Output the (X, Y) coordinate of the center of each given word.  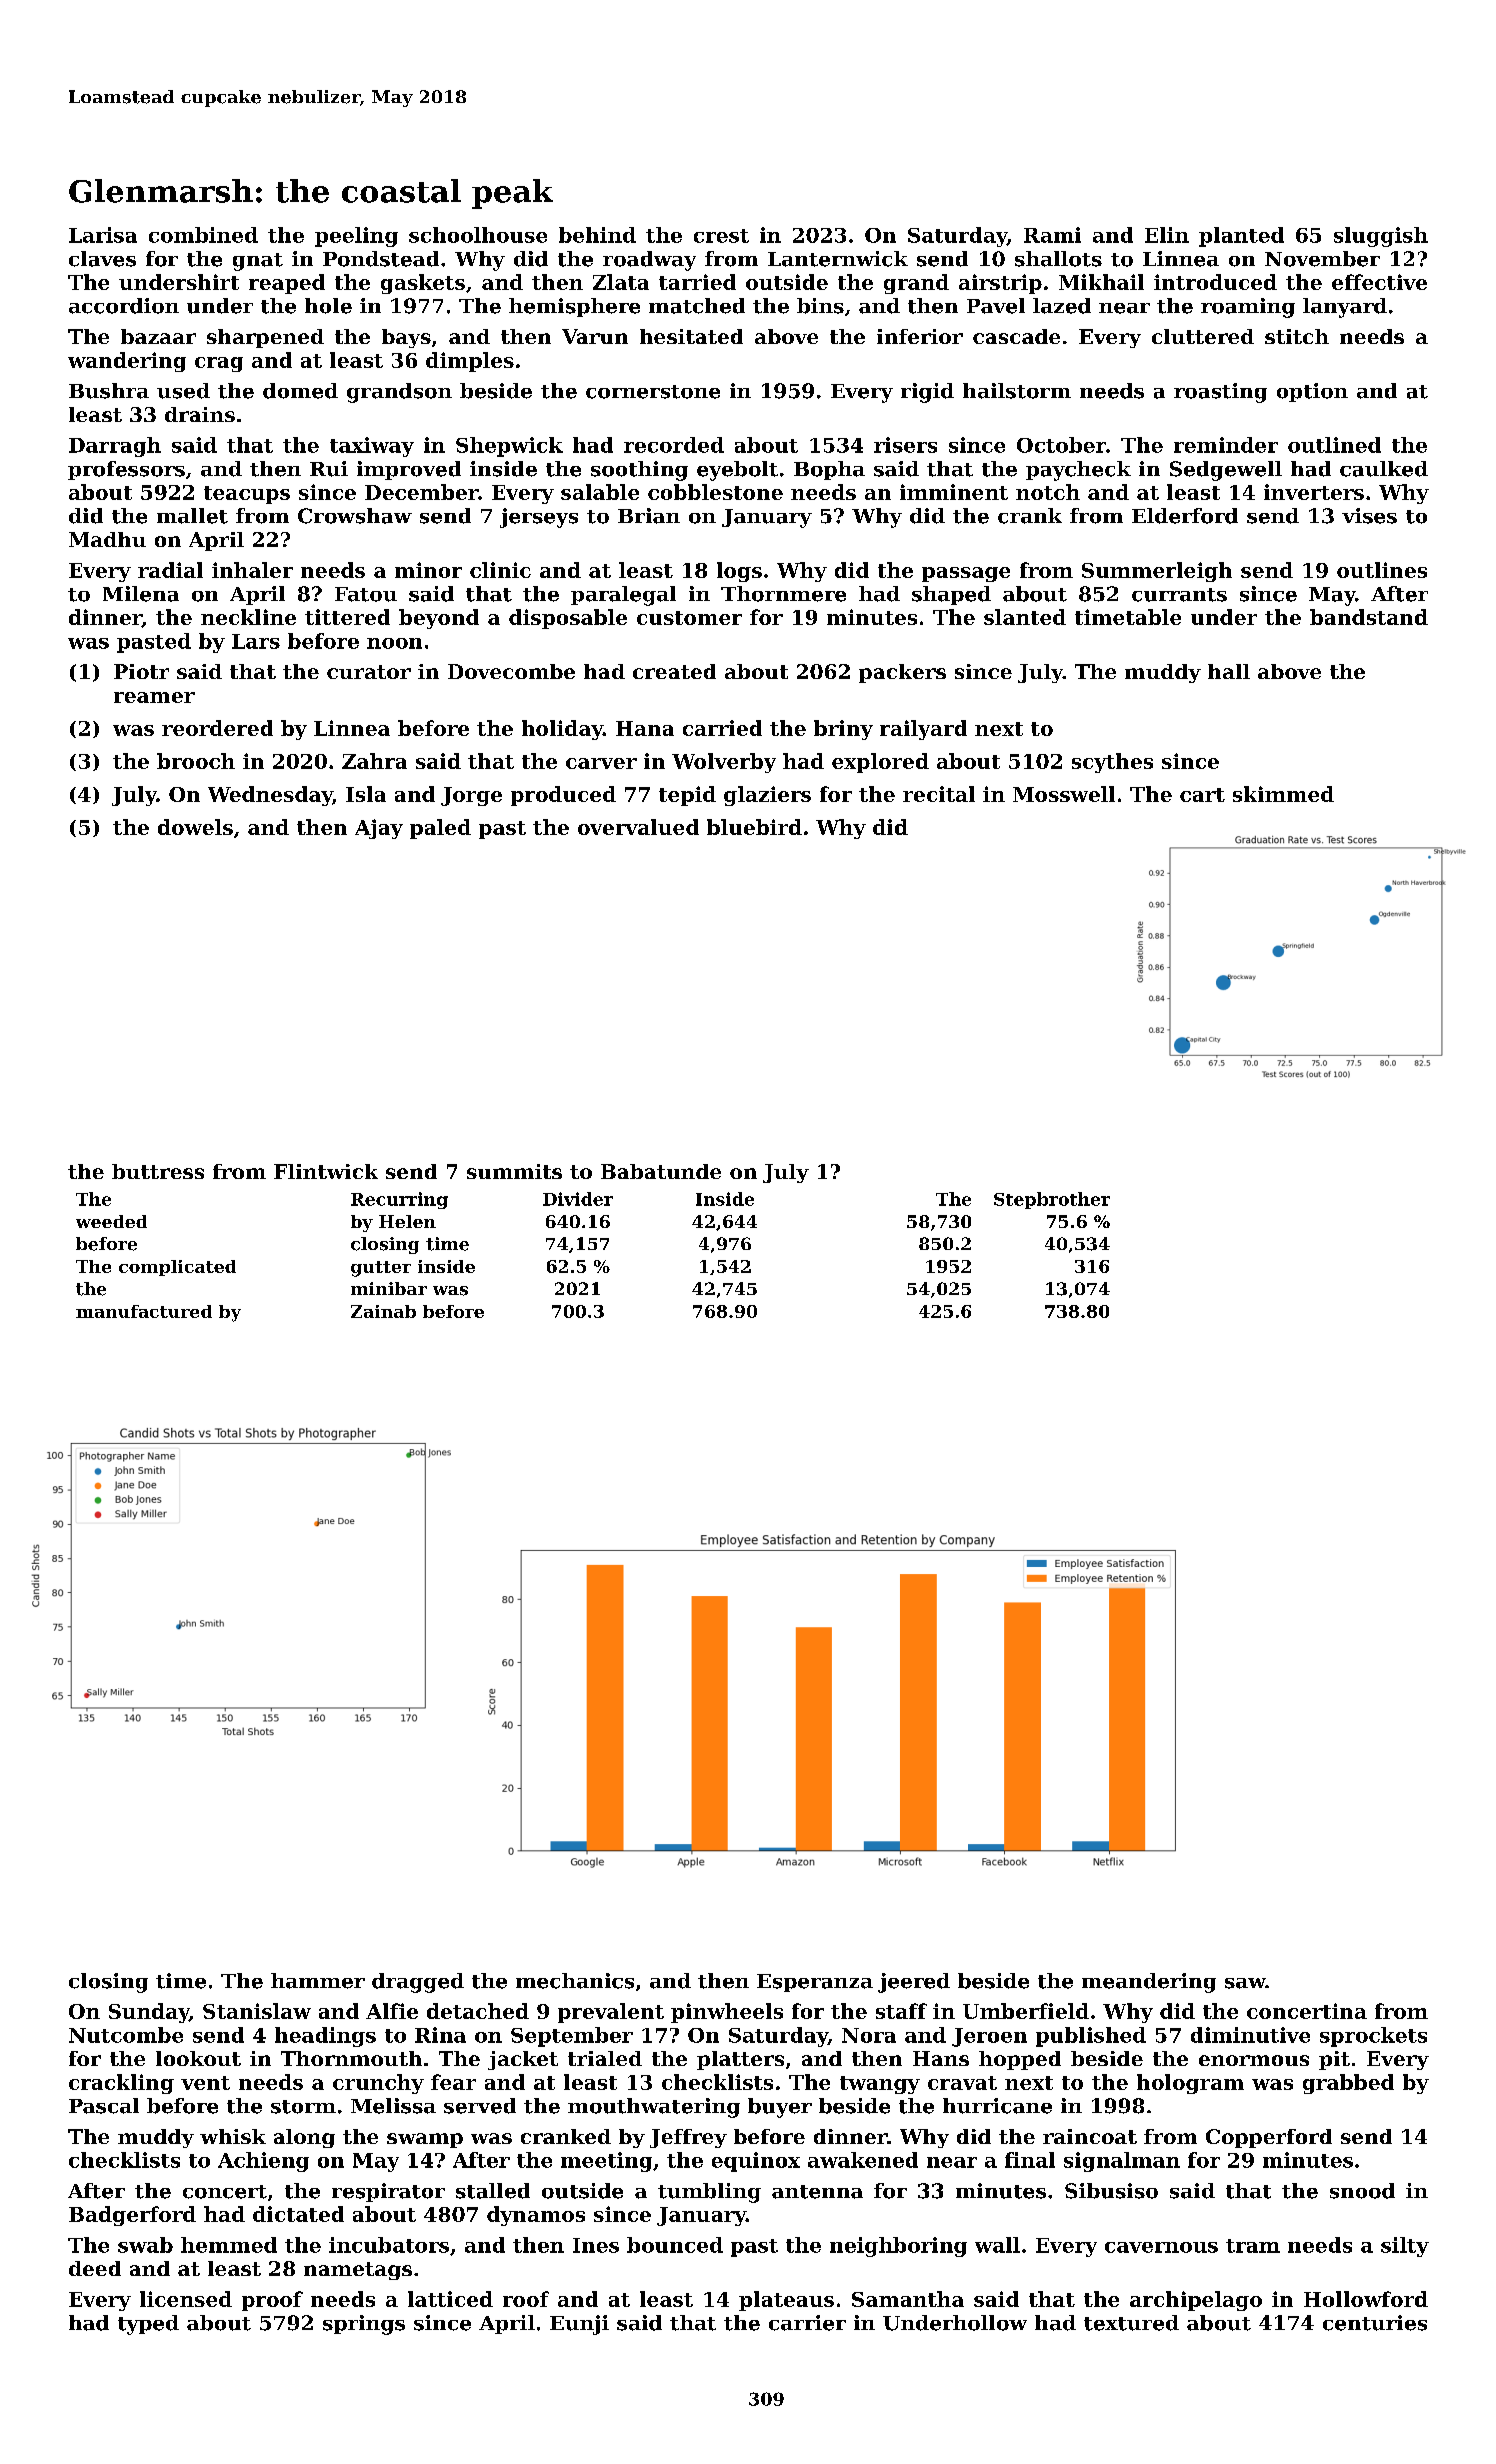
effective (1379, 282)
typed (148, 2325)
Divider (578, 1199)
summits (514, 1171)
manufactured (144, 1311)
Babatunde (661, 1171)
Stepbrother (1052, 1200)
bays (406, 338)
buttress (158, 1171)
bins (820, 306)
